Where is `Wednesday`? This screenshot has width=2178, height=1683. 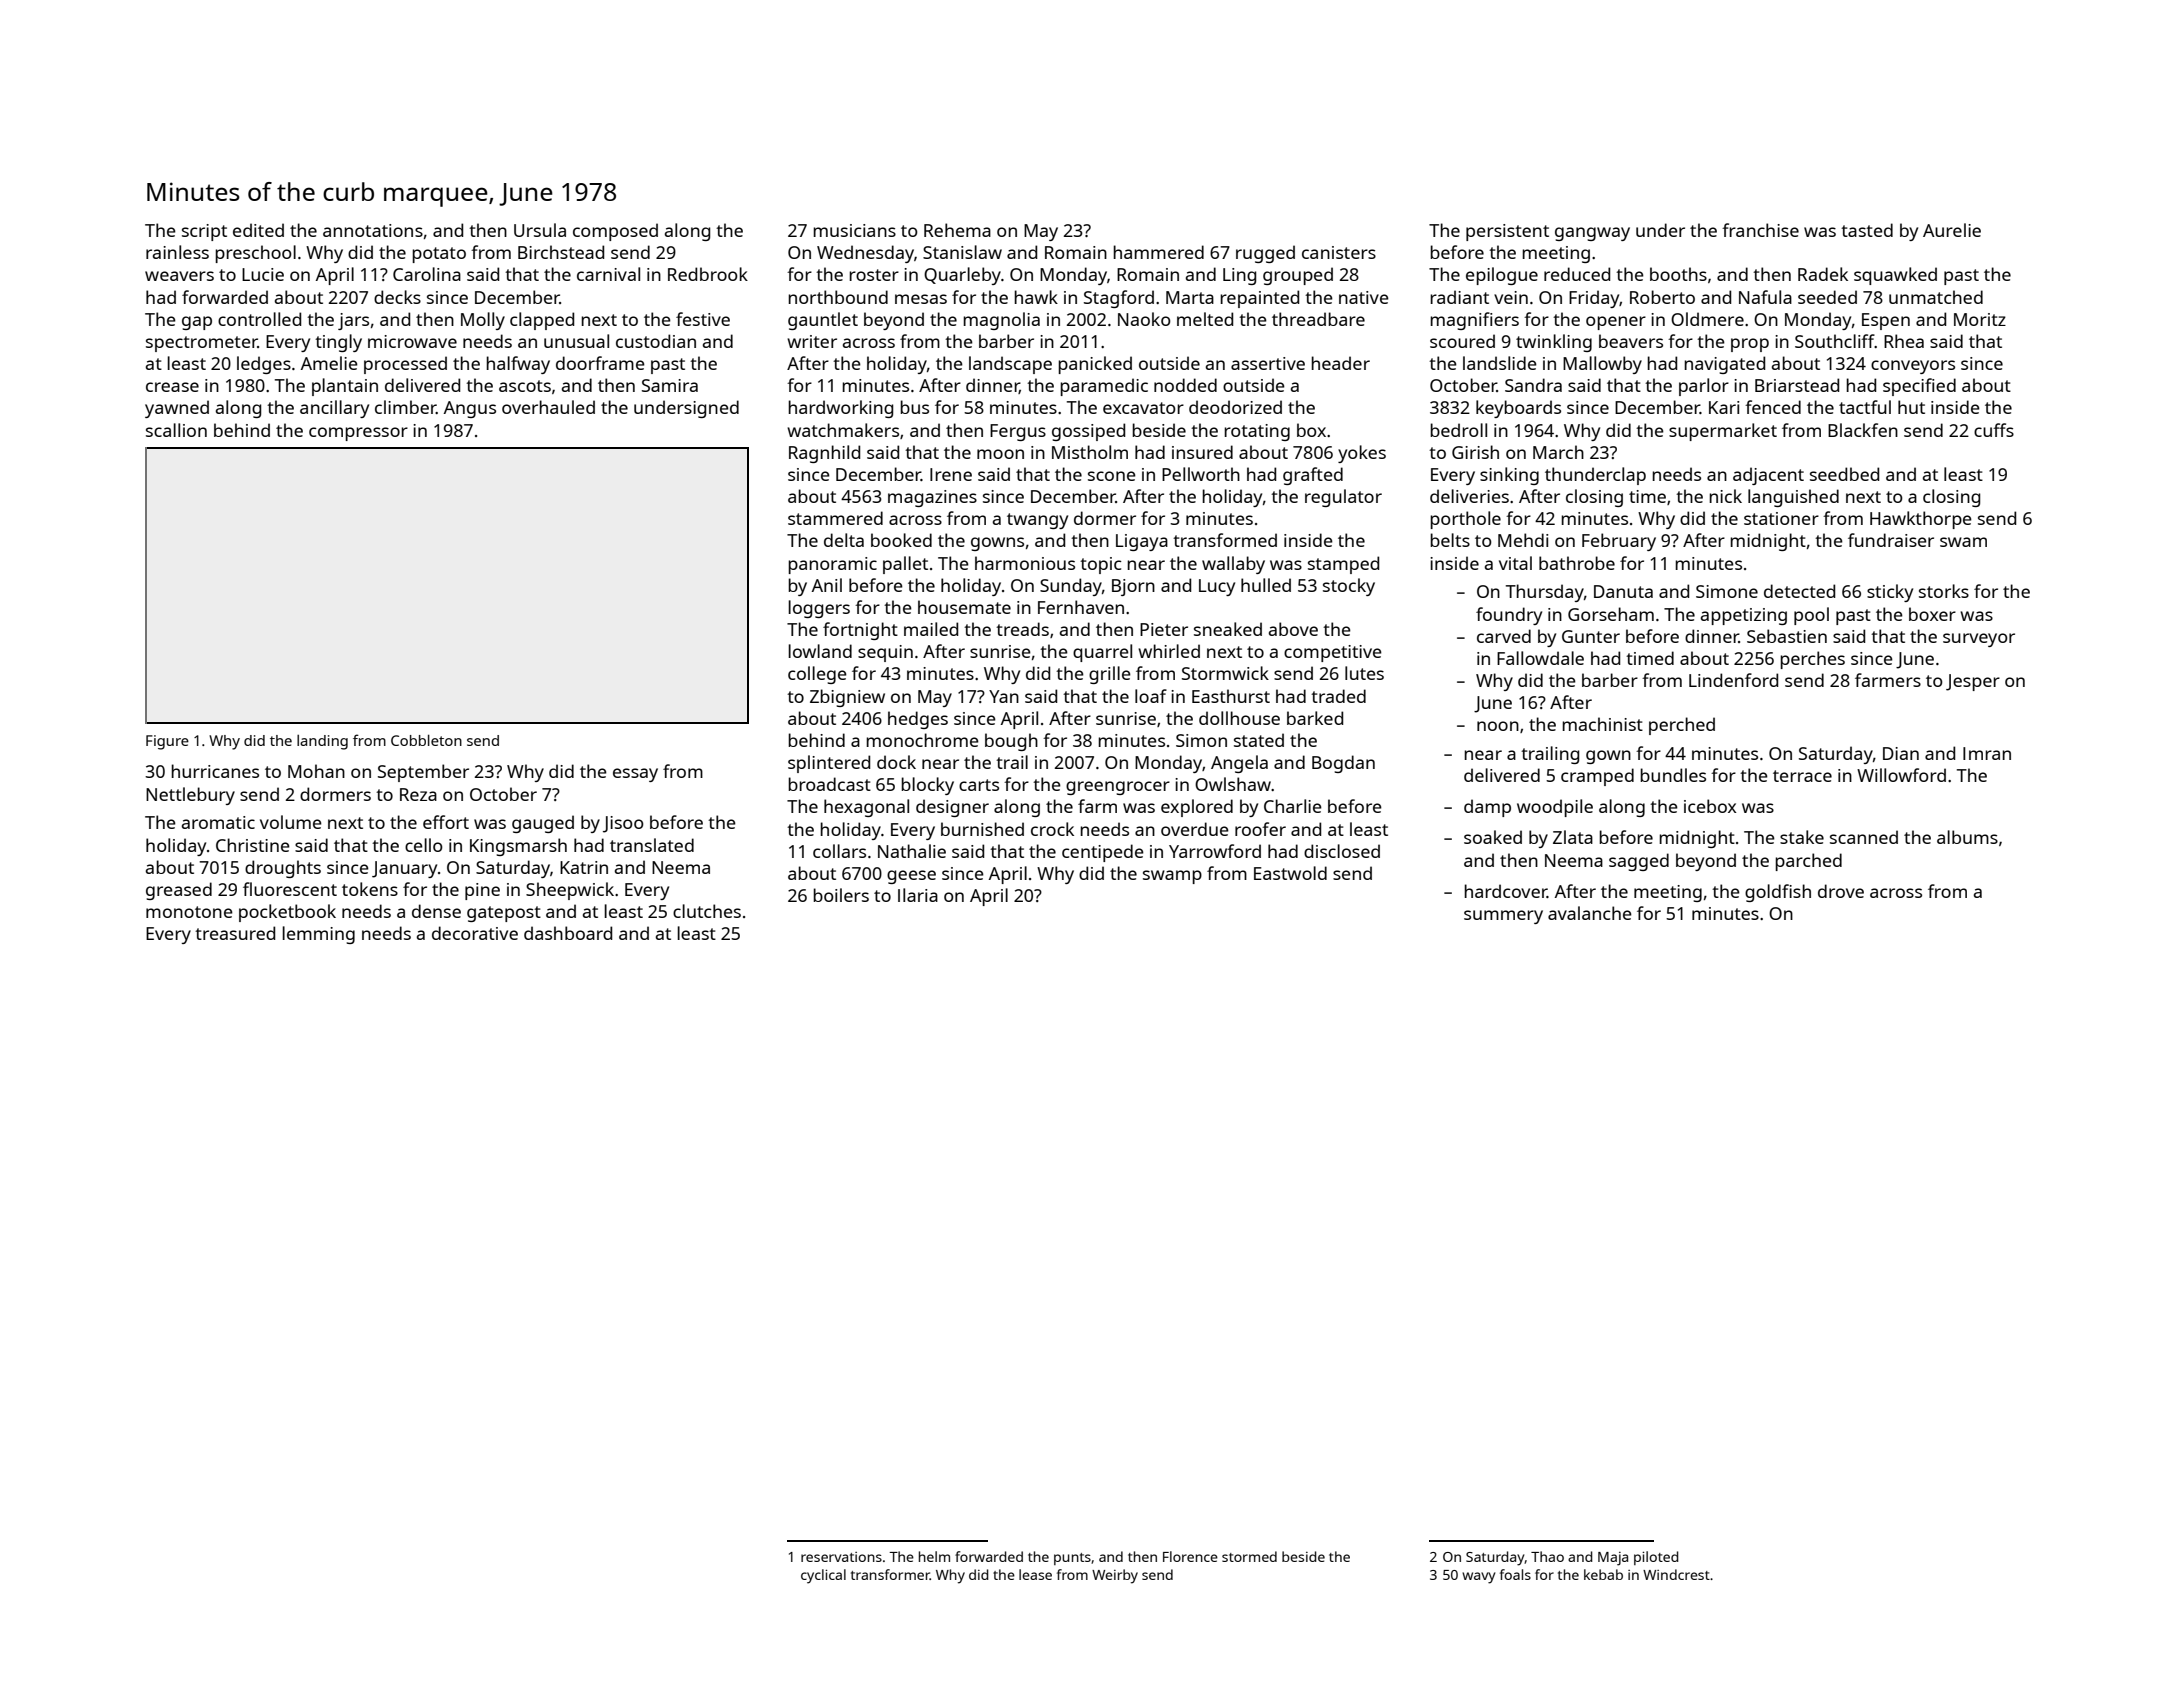 Wednesday is located at coordinates (865, 254).
